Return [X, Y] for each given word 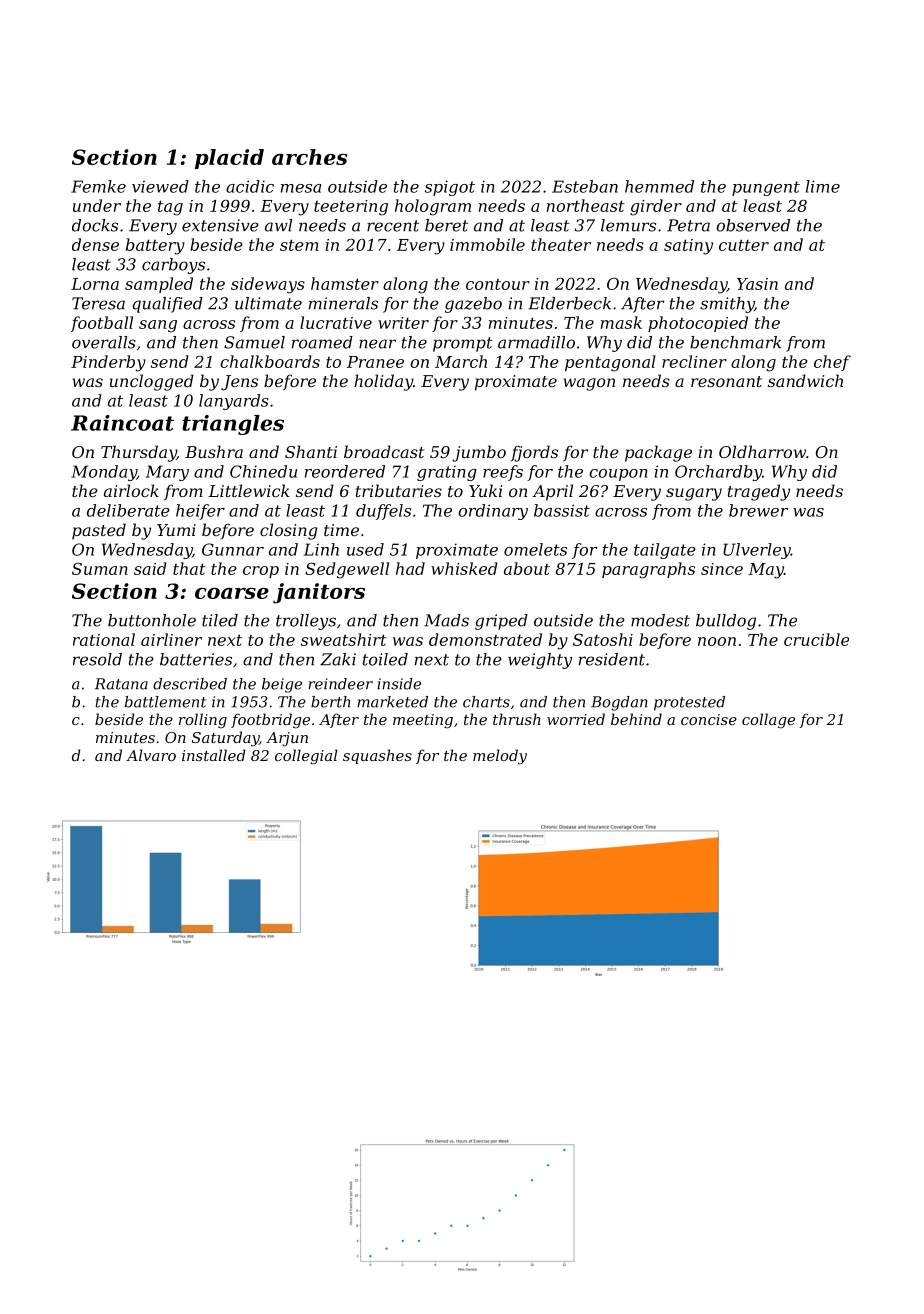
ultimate [268, 303]
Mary [167, 473]
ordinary [493, 512]
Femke [98, 186]
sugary [694, 494]
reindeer [340, 684]
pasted [99, 531]
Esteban [585, 186]
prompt [463, 344]
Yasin [757, 284]
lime [823, 186]
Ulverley [757, 551]
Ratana [121, 684]
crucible [816, 639]
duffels [383, 512]
